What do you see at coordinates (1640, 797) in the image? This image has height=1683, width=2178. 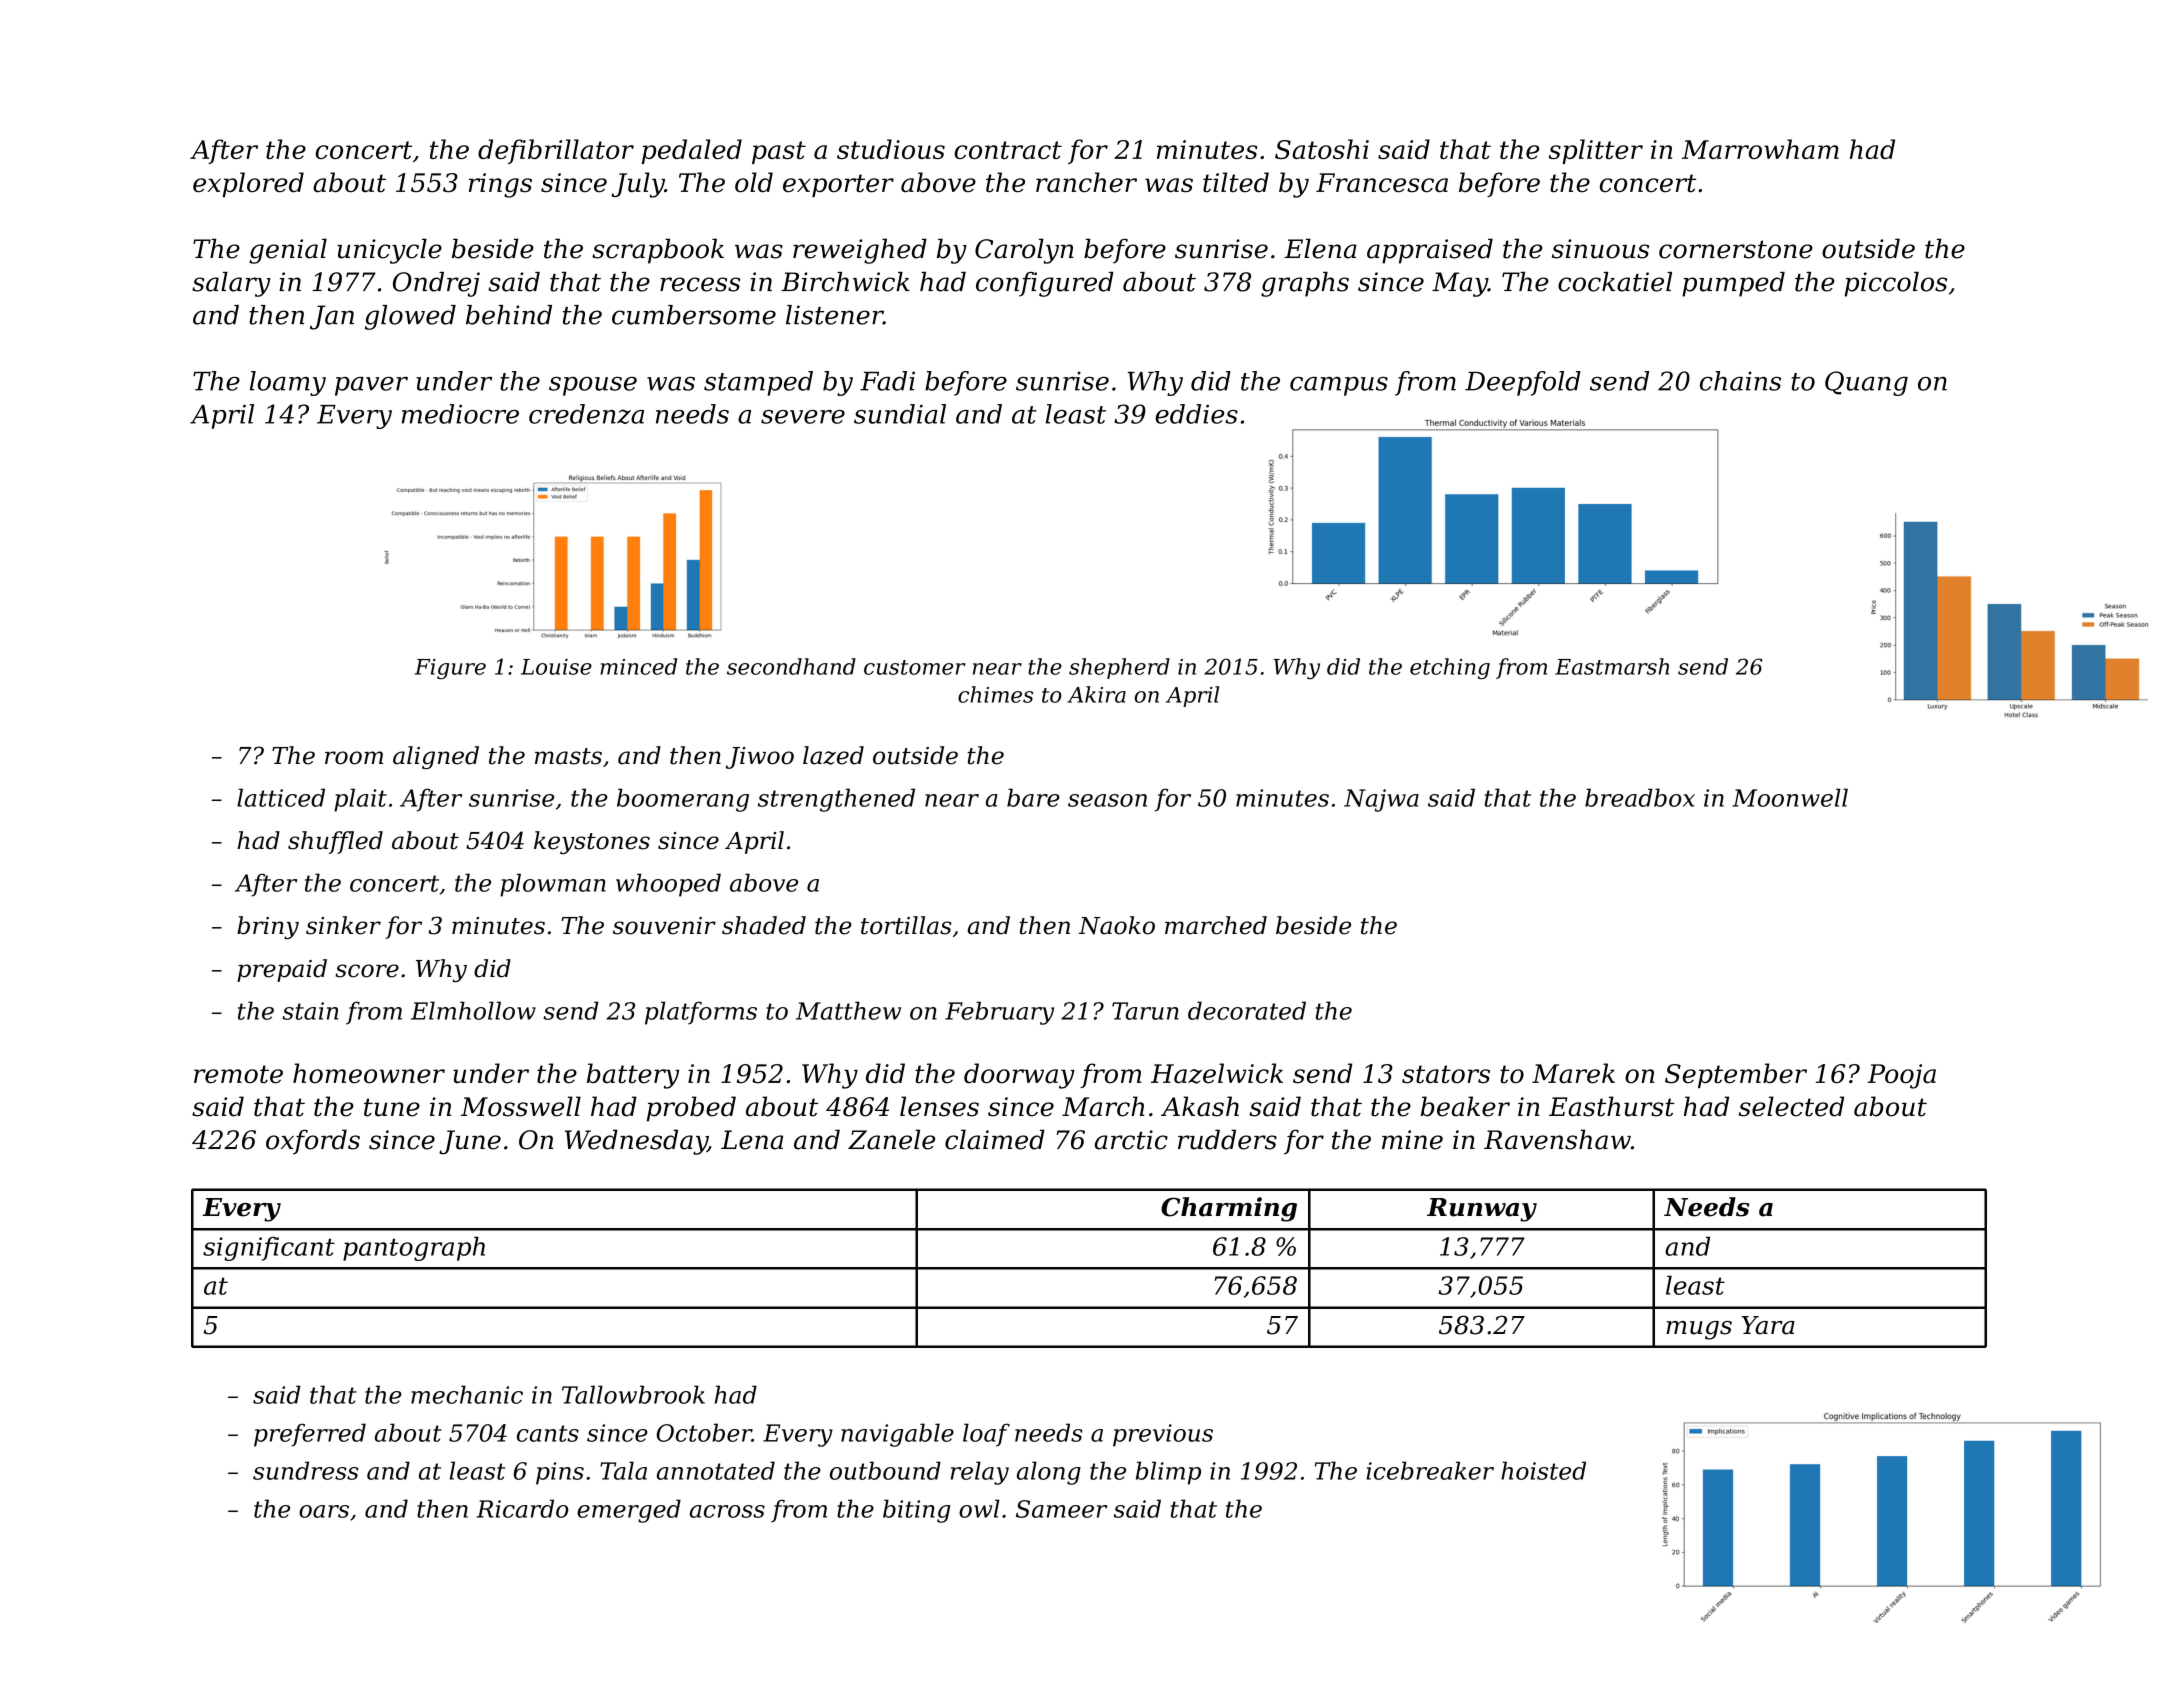 I see `breadbox` at bounding box center [1640, 797].
